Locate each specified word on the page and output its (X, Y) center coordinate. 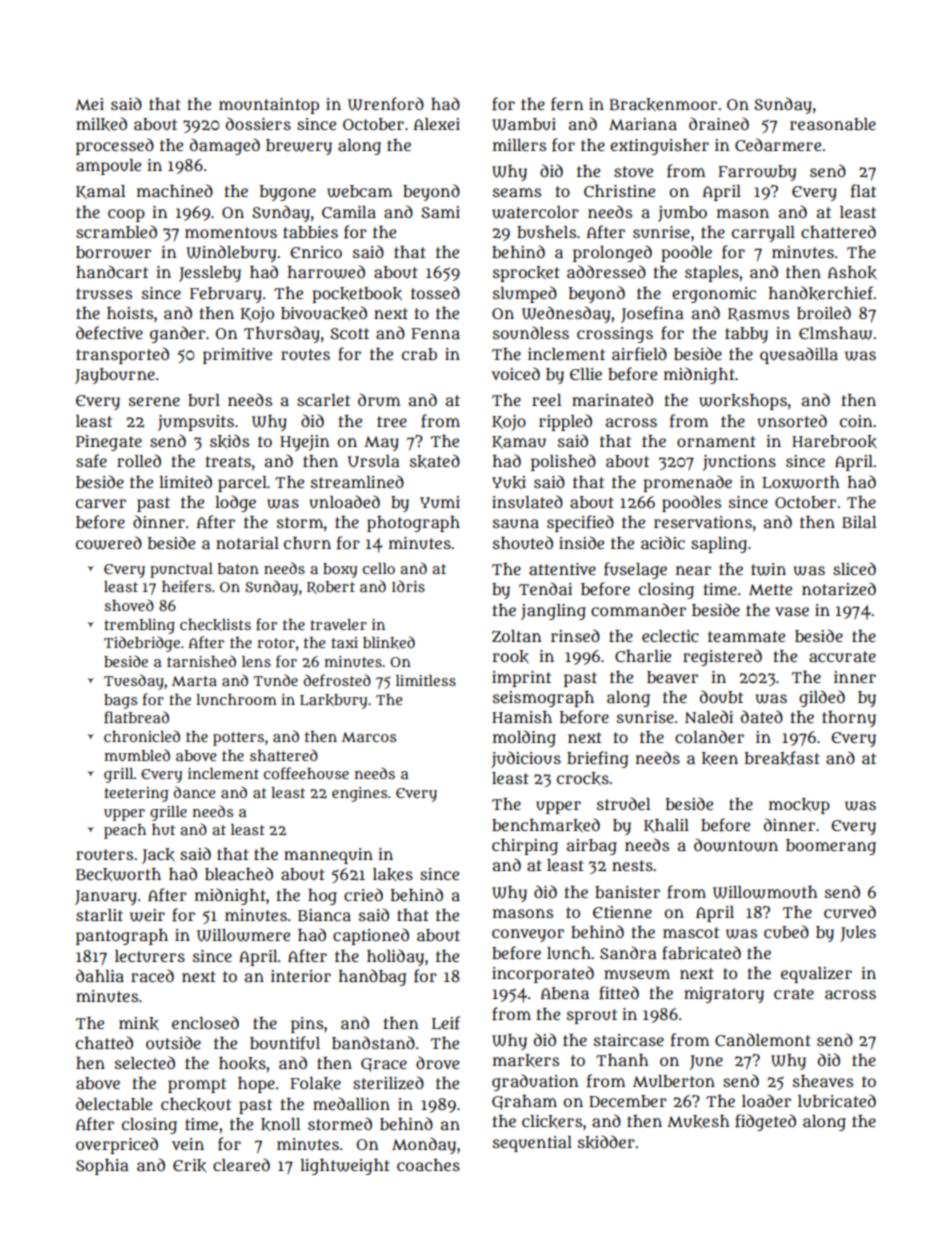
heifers (186, 586)
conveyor (528, 935)
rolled (139, 460)
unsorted (792, 421)
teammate (746, 636)
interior (301, 976)
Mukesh (698, 1121)
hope (256, 1085)
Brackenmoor (663, 105)
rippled (565, 422)
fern (567, 104)
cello (379, 568)
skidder (606, 1142)
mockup (799, 806)
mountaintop (269, 106)
